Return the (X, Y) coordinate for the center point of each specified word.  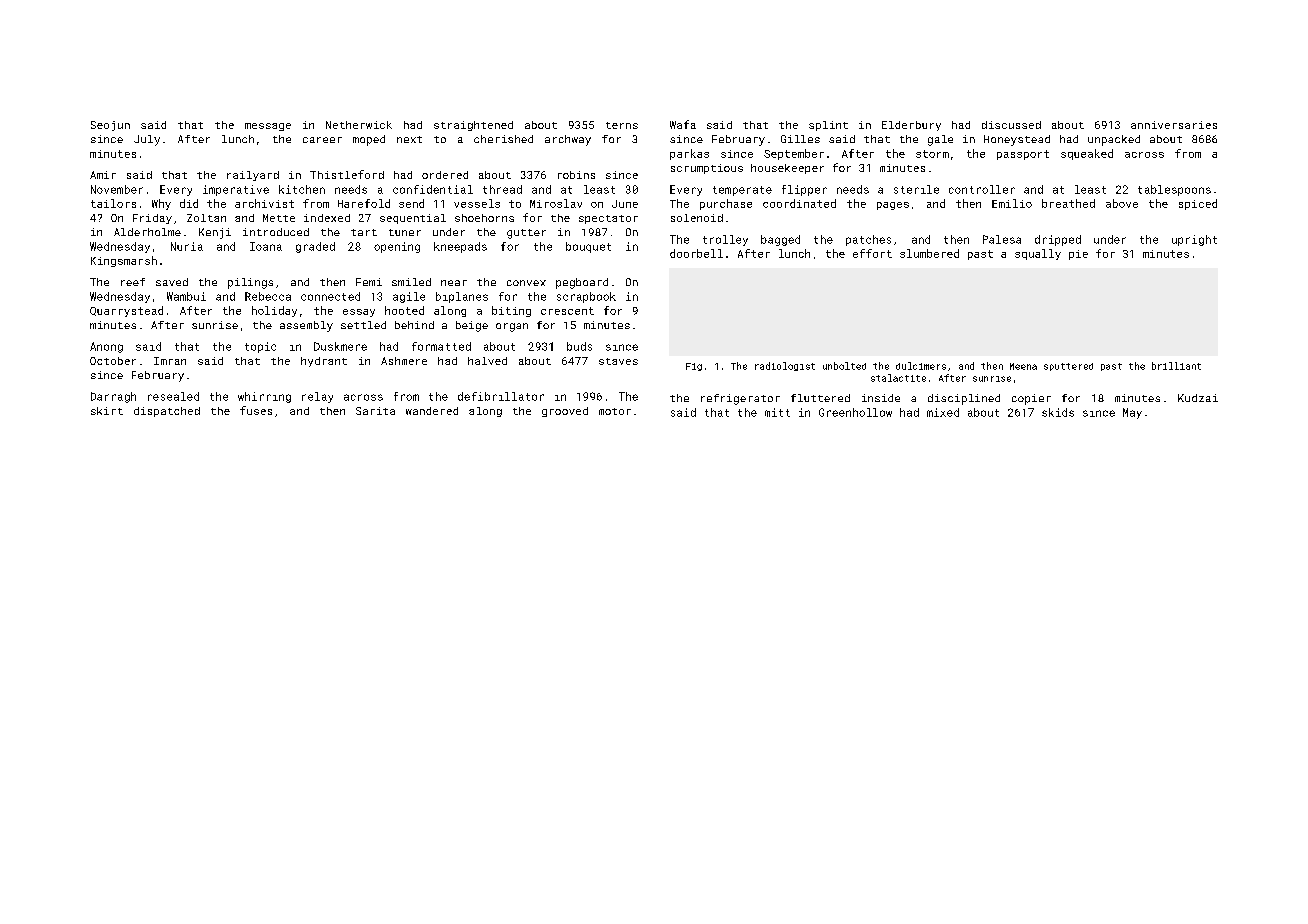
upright (1194, 240)
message (268, 127)
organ (512, 327)
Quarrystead (126, 311)
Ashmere (404, 361)
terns (622, 125)
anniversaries (1174, 125)
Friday (152, 219)
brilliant (1176, 366)
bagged (780, 240)
